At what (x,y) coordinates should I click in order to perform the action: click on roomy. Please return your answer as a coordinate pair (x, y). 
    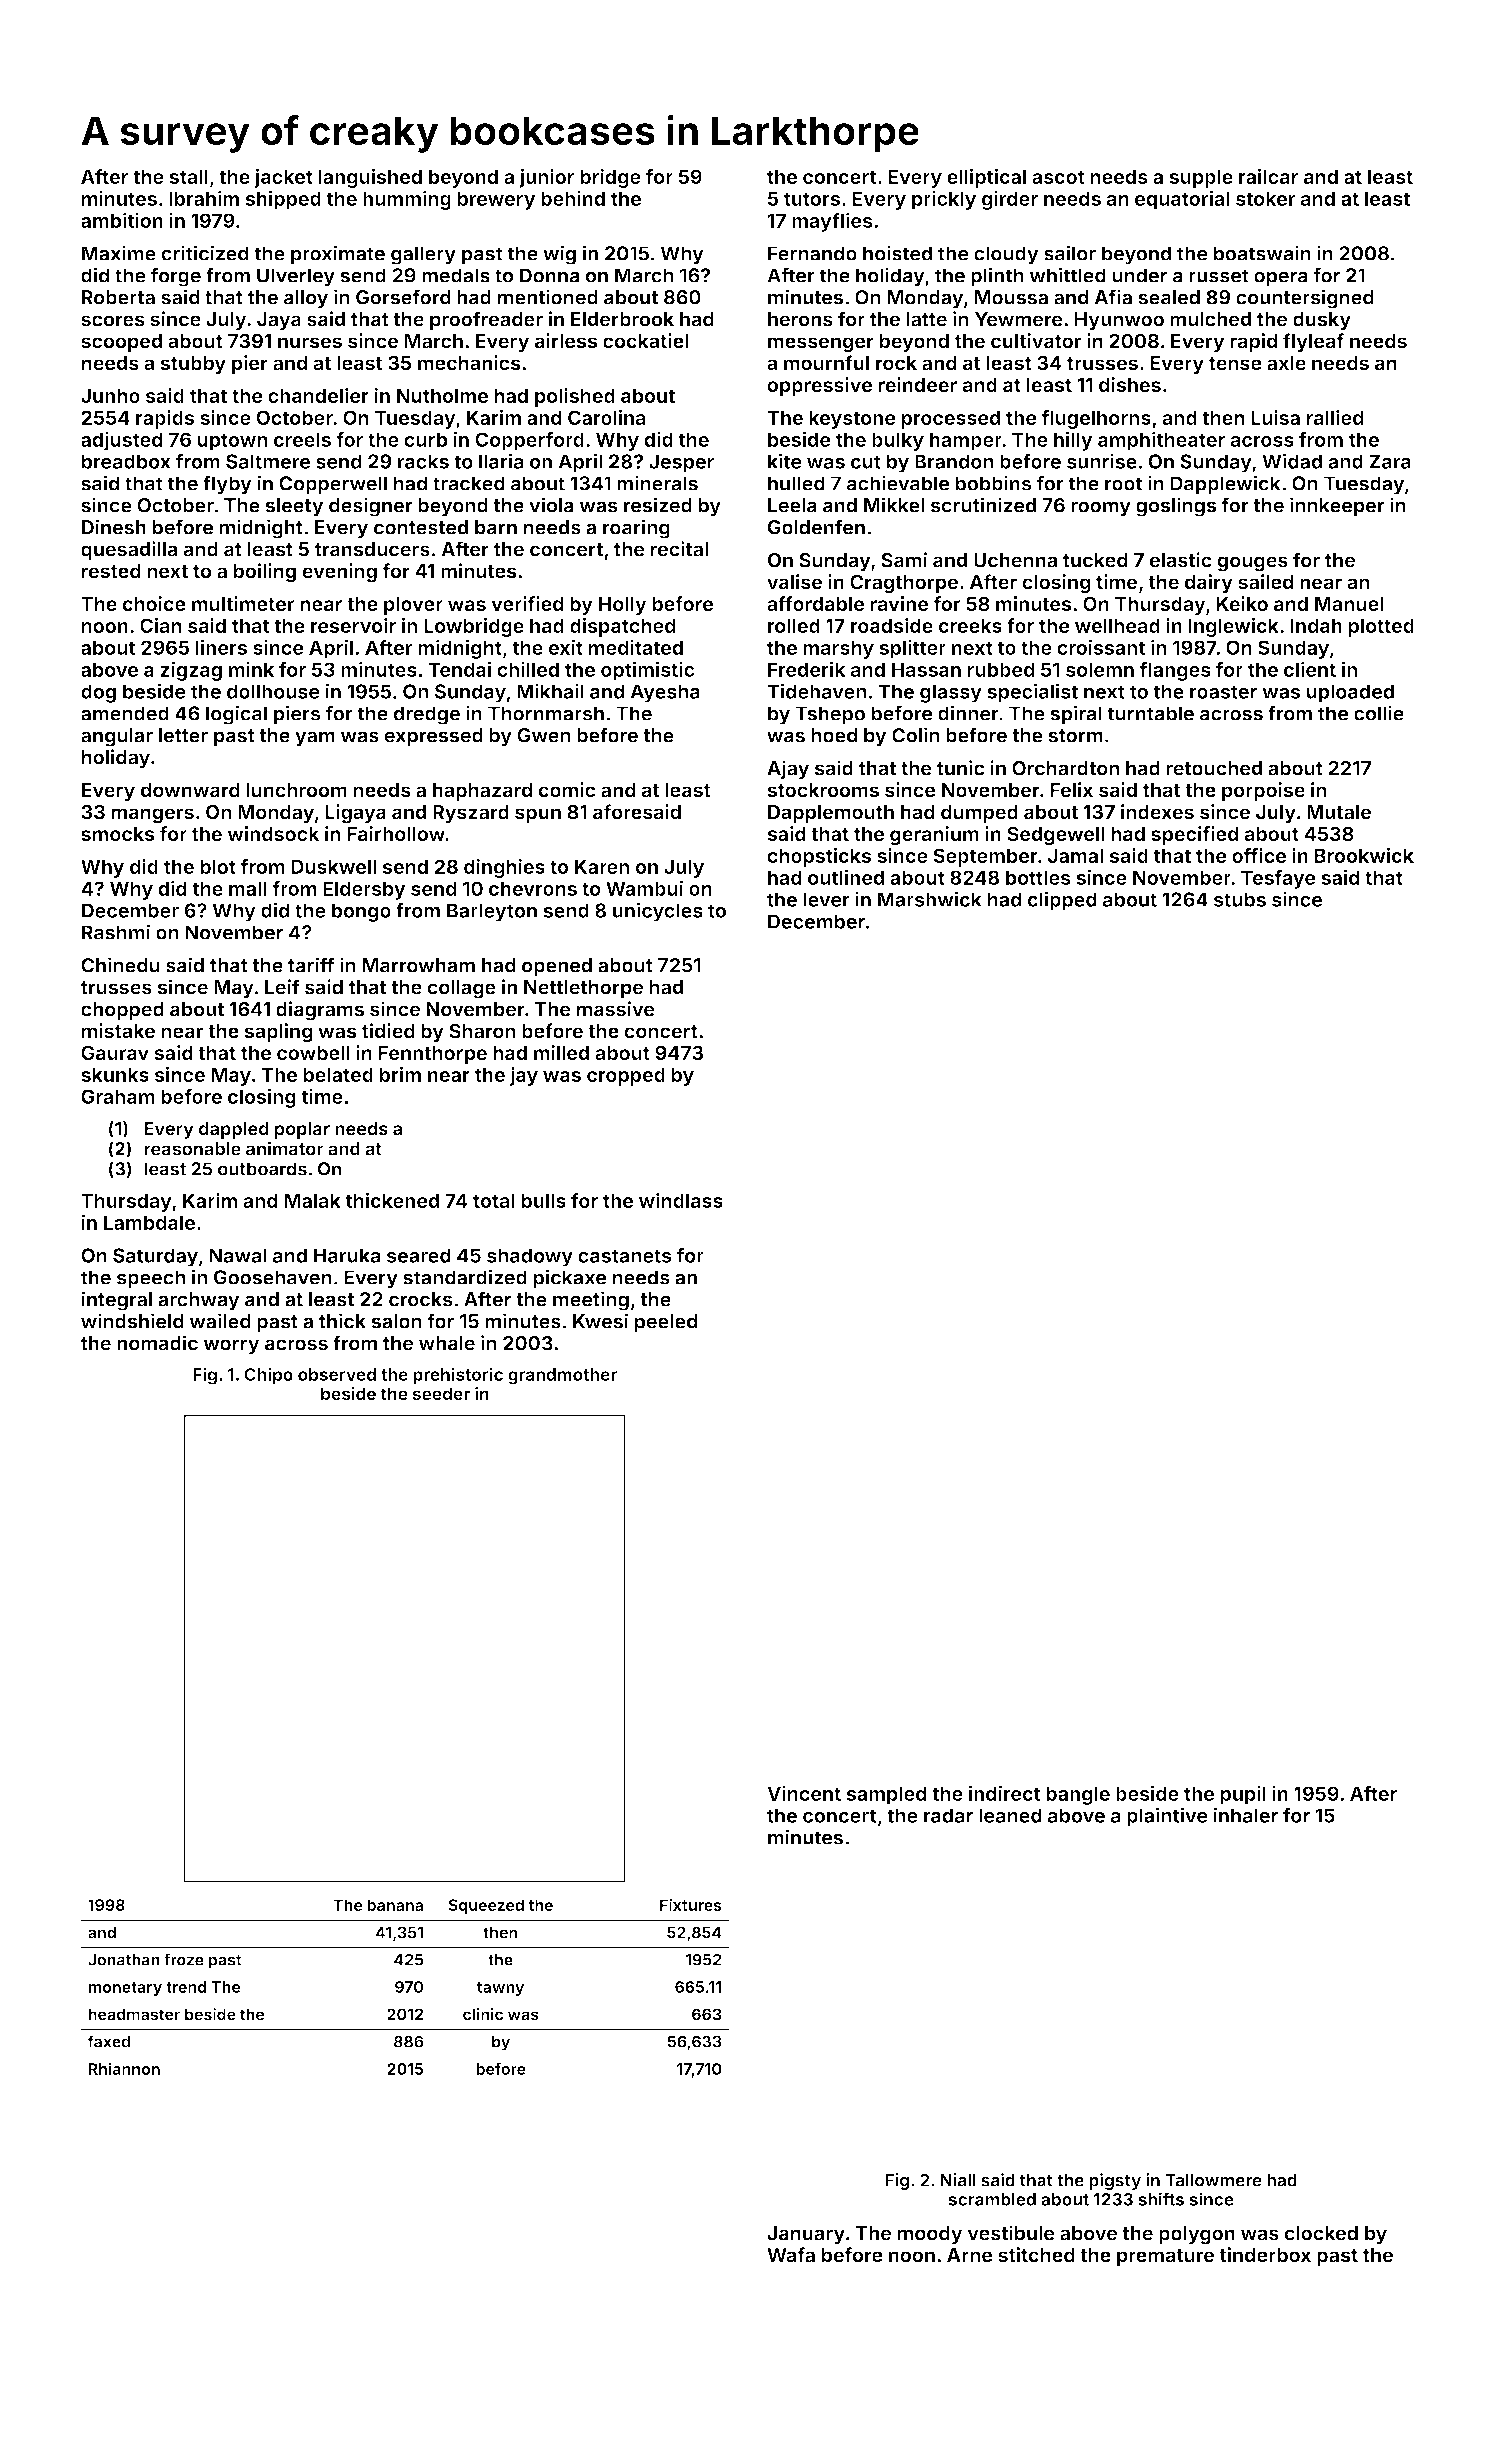
    Looking at the image, I should click on (1101, 509).
